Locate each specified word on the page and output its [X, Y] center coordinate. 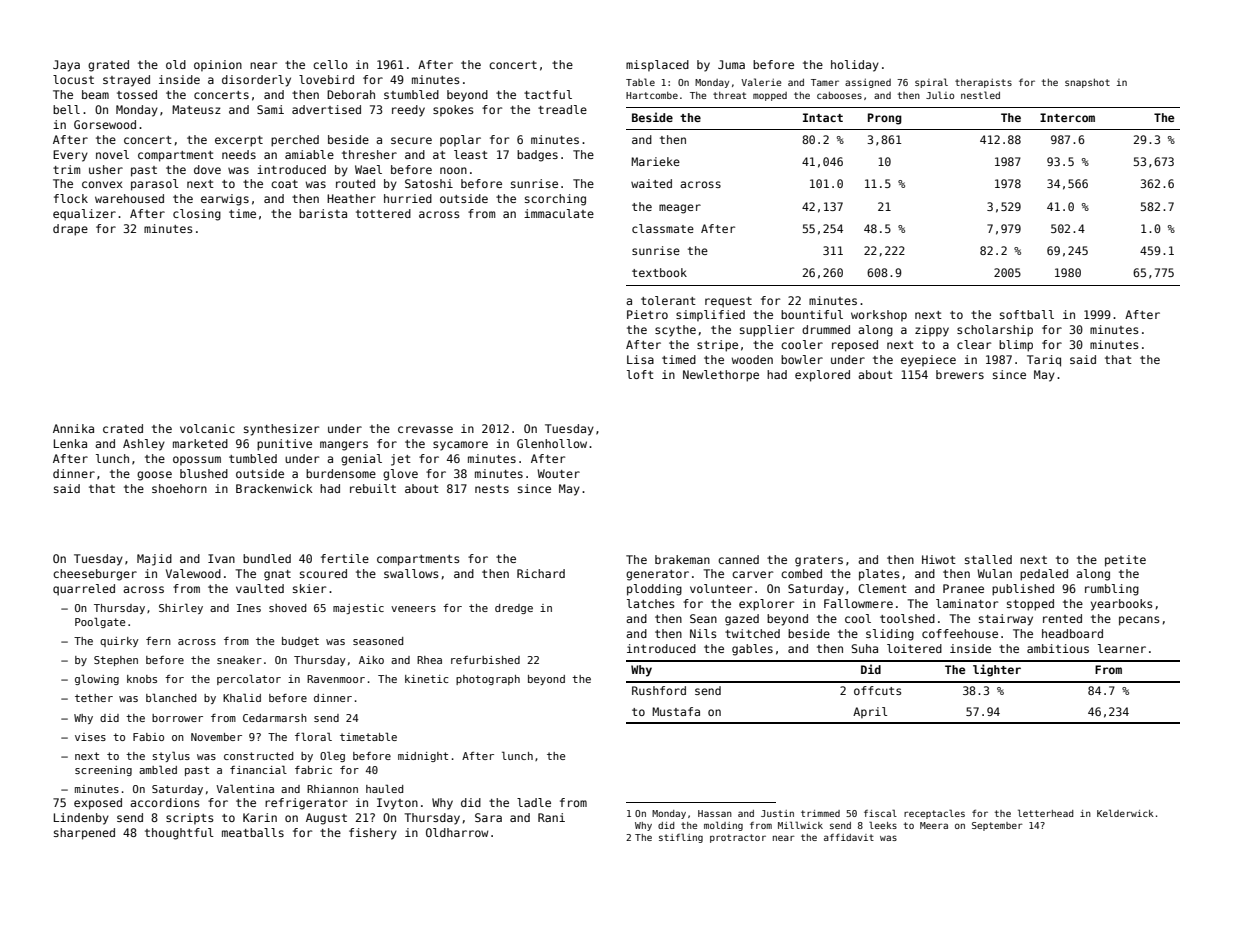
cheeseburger [95, 575]
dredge [514, 609]
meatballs [253, 832]
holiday [855, 66]
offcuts [877, 690]
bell [66, 109]
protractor [738, 838]
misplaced [657, 65]
